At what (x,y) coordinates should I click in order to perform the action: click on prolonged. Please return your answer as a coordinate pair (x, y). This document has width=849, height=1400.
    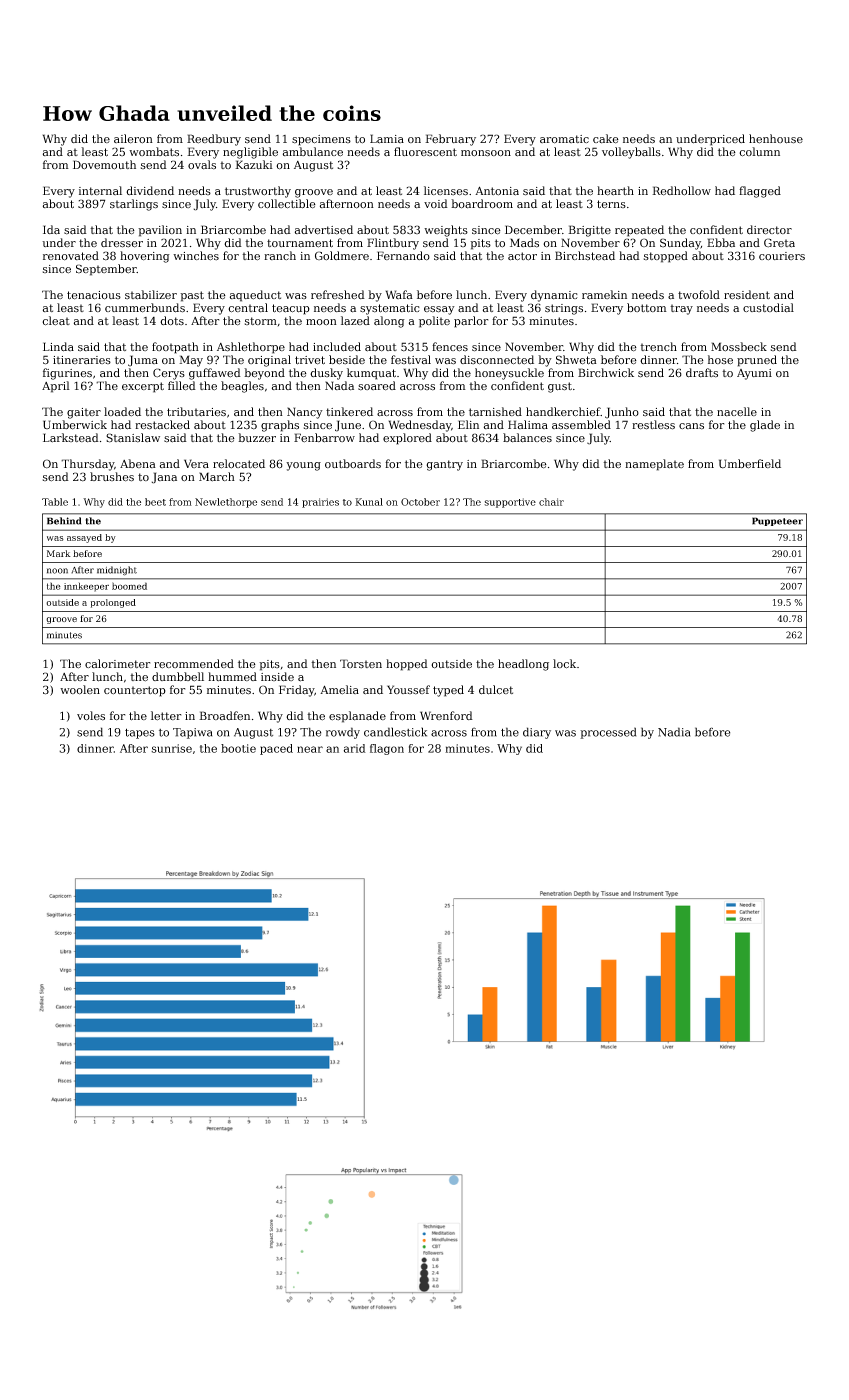
    Looking at the image, I should click on (113, 603).
